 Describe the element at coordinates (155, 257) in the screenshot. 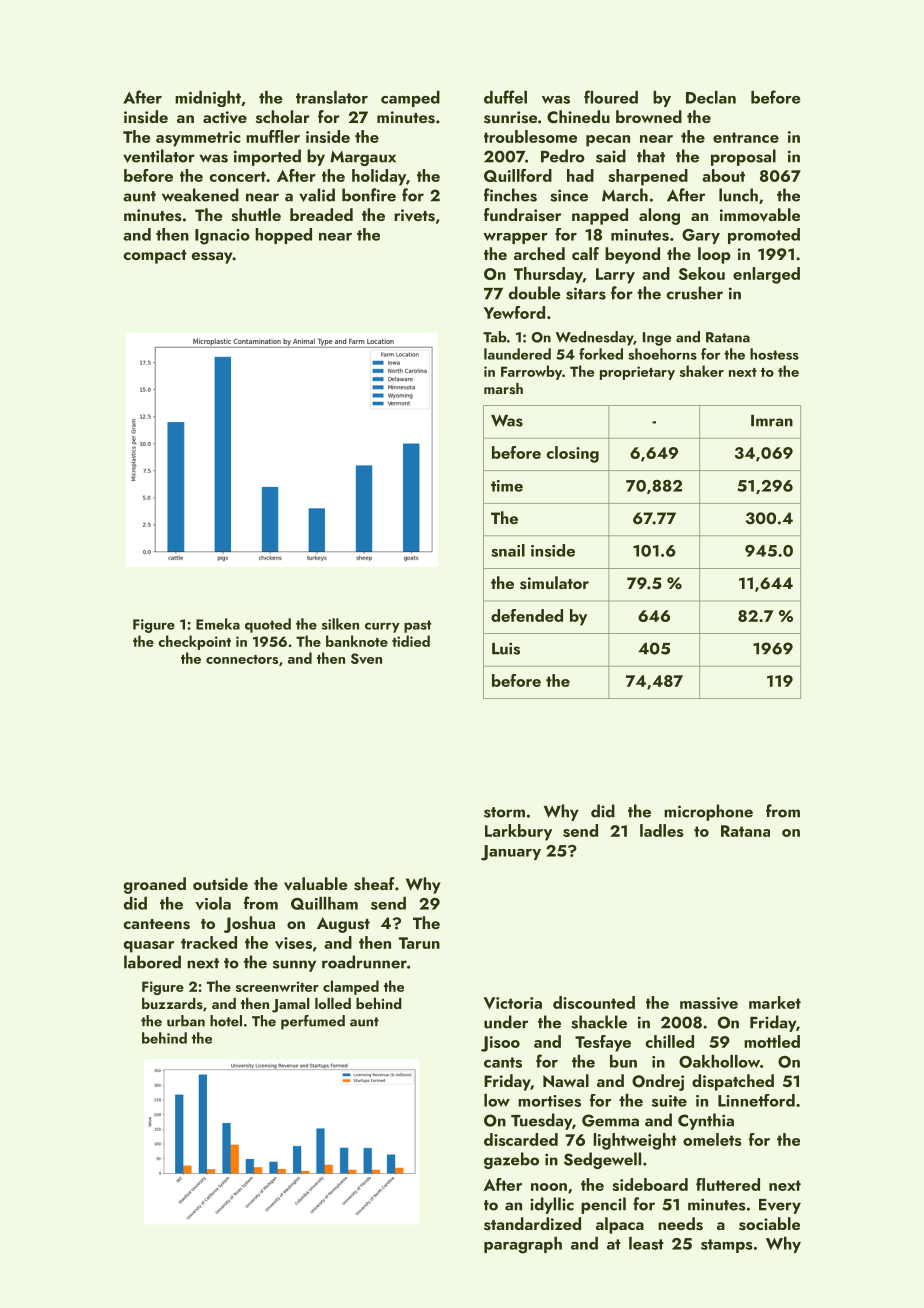

I see `compact` at that location.
